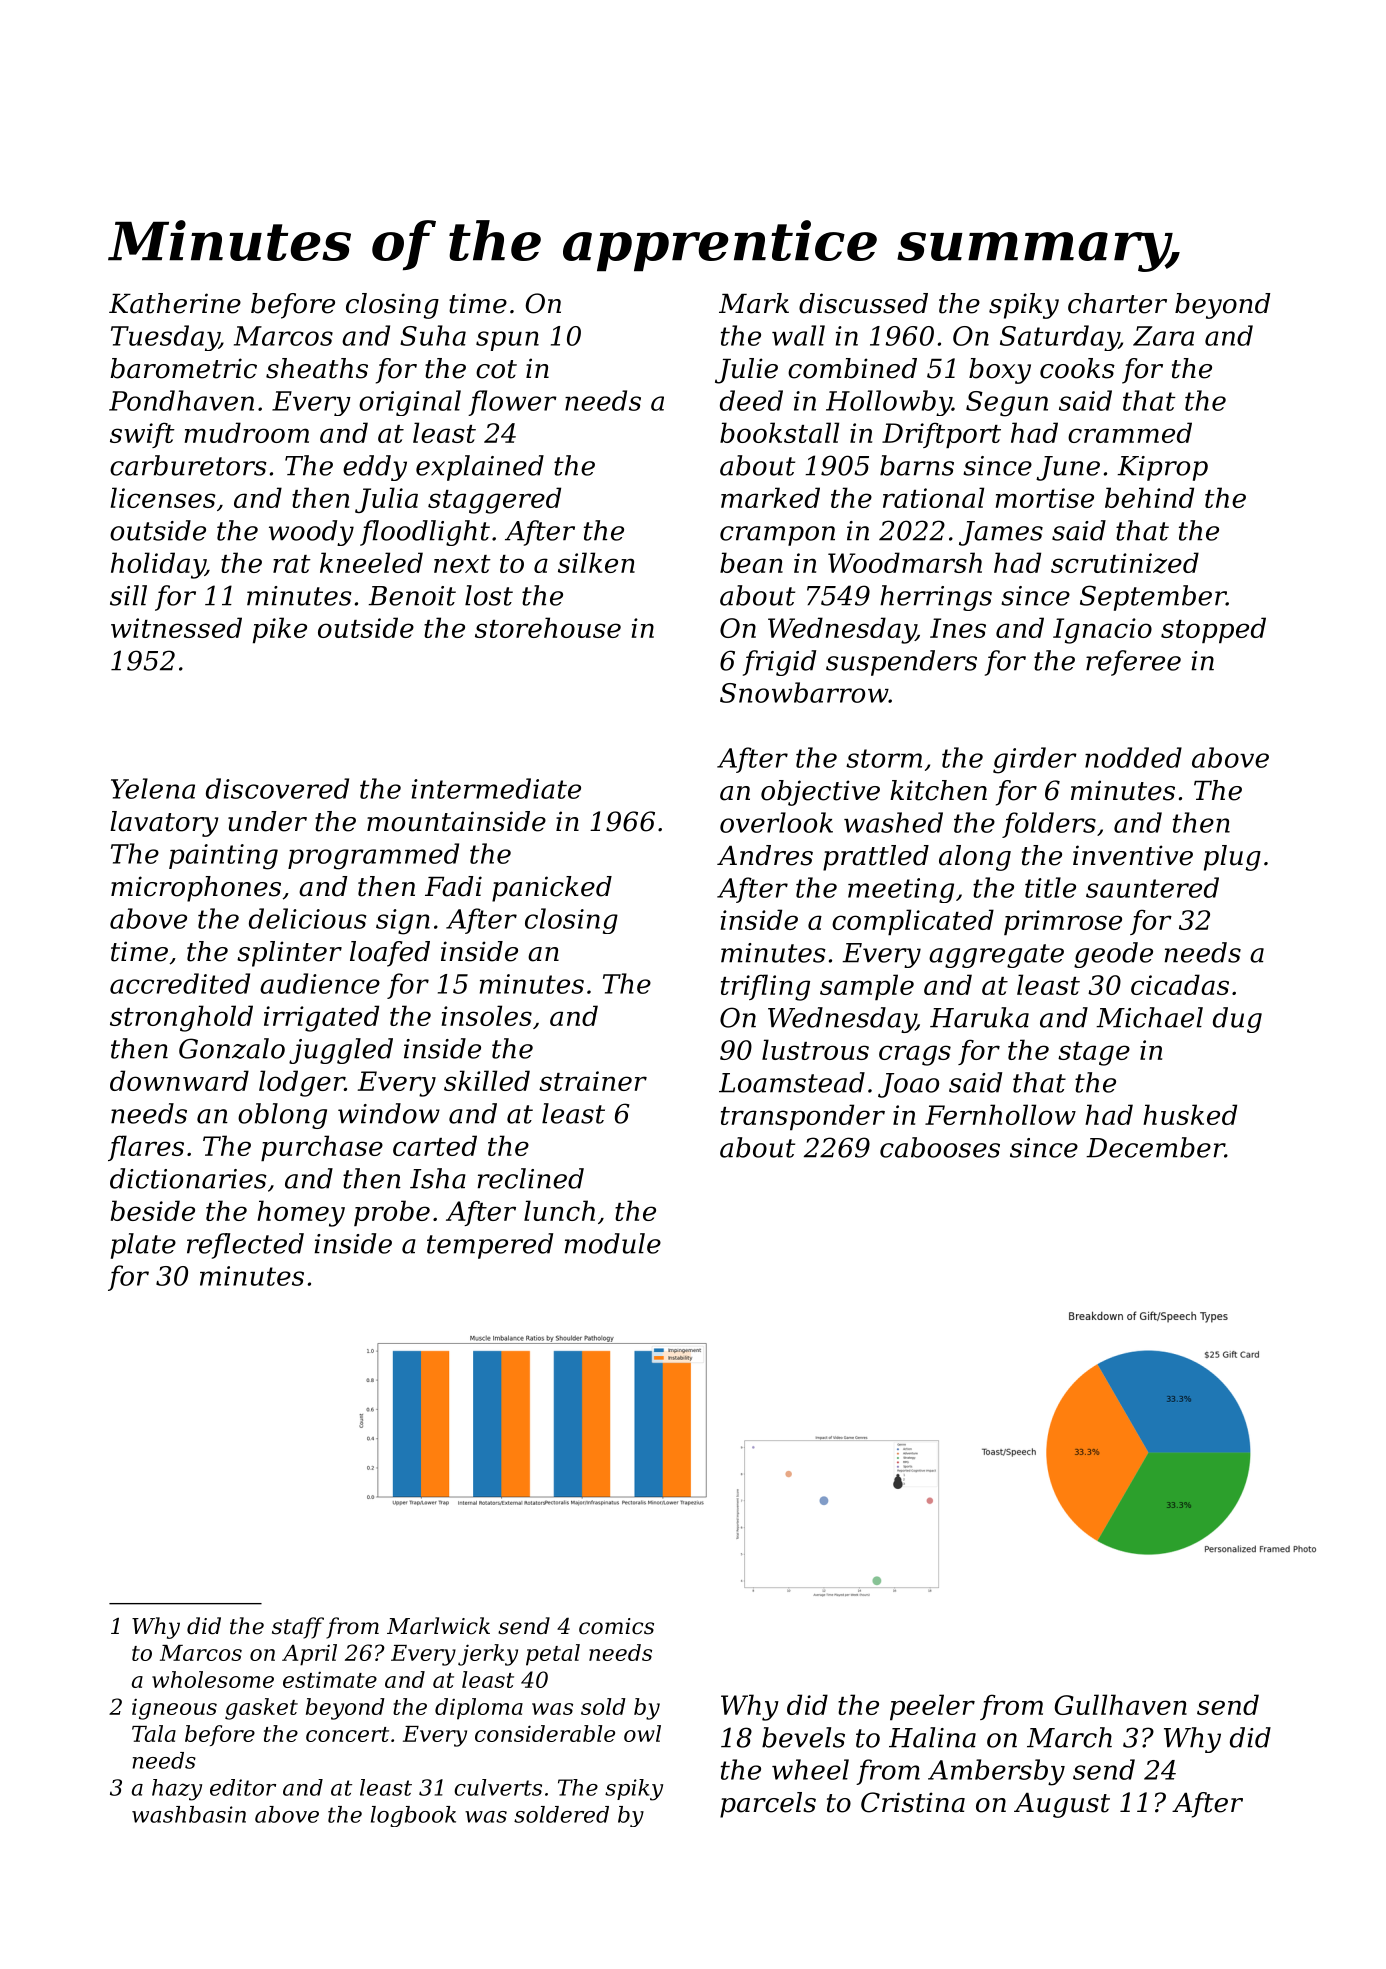 The width and height of the image is (1386, 1969). What do you see at coordinates (317, 368) in the image?
I see `sheaths` at bounding box center [317, 368].
